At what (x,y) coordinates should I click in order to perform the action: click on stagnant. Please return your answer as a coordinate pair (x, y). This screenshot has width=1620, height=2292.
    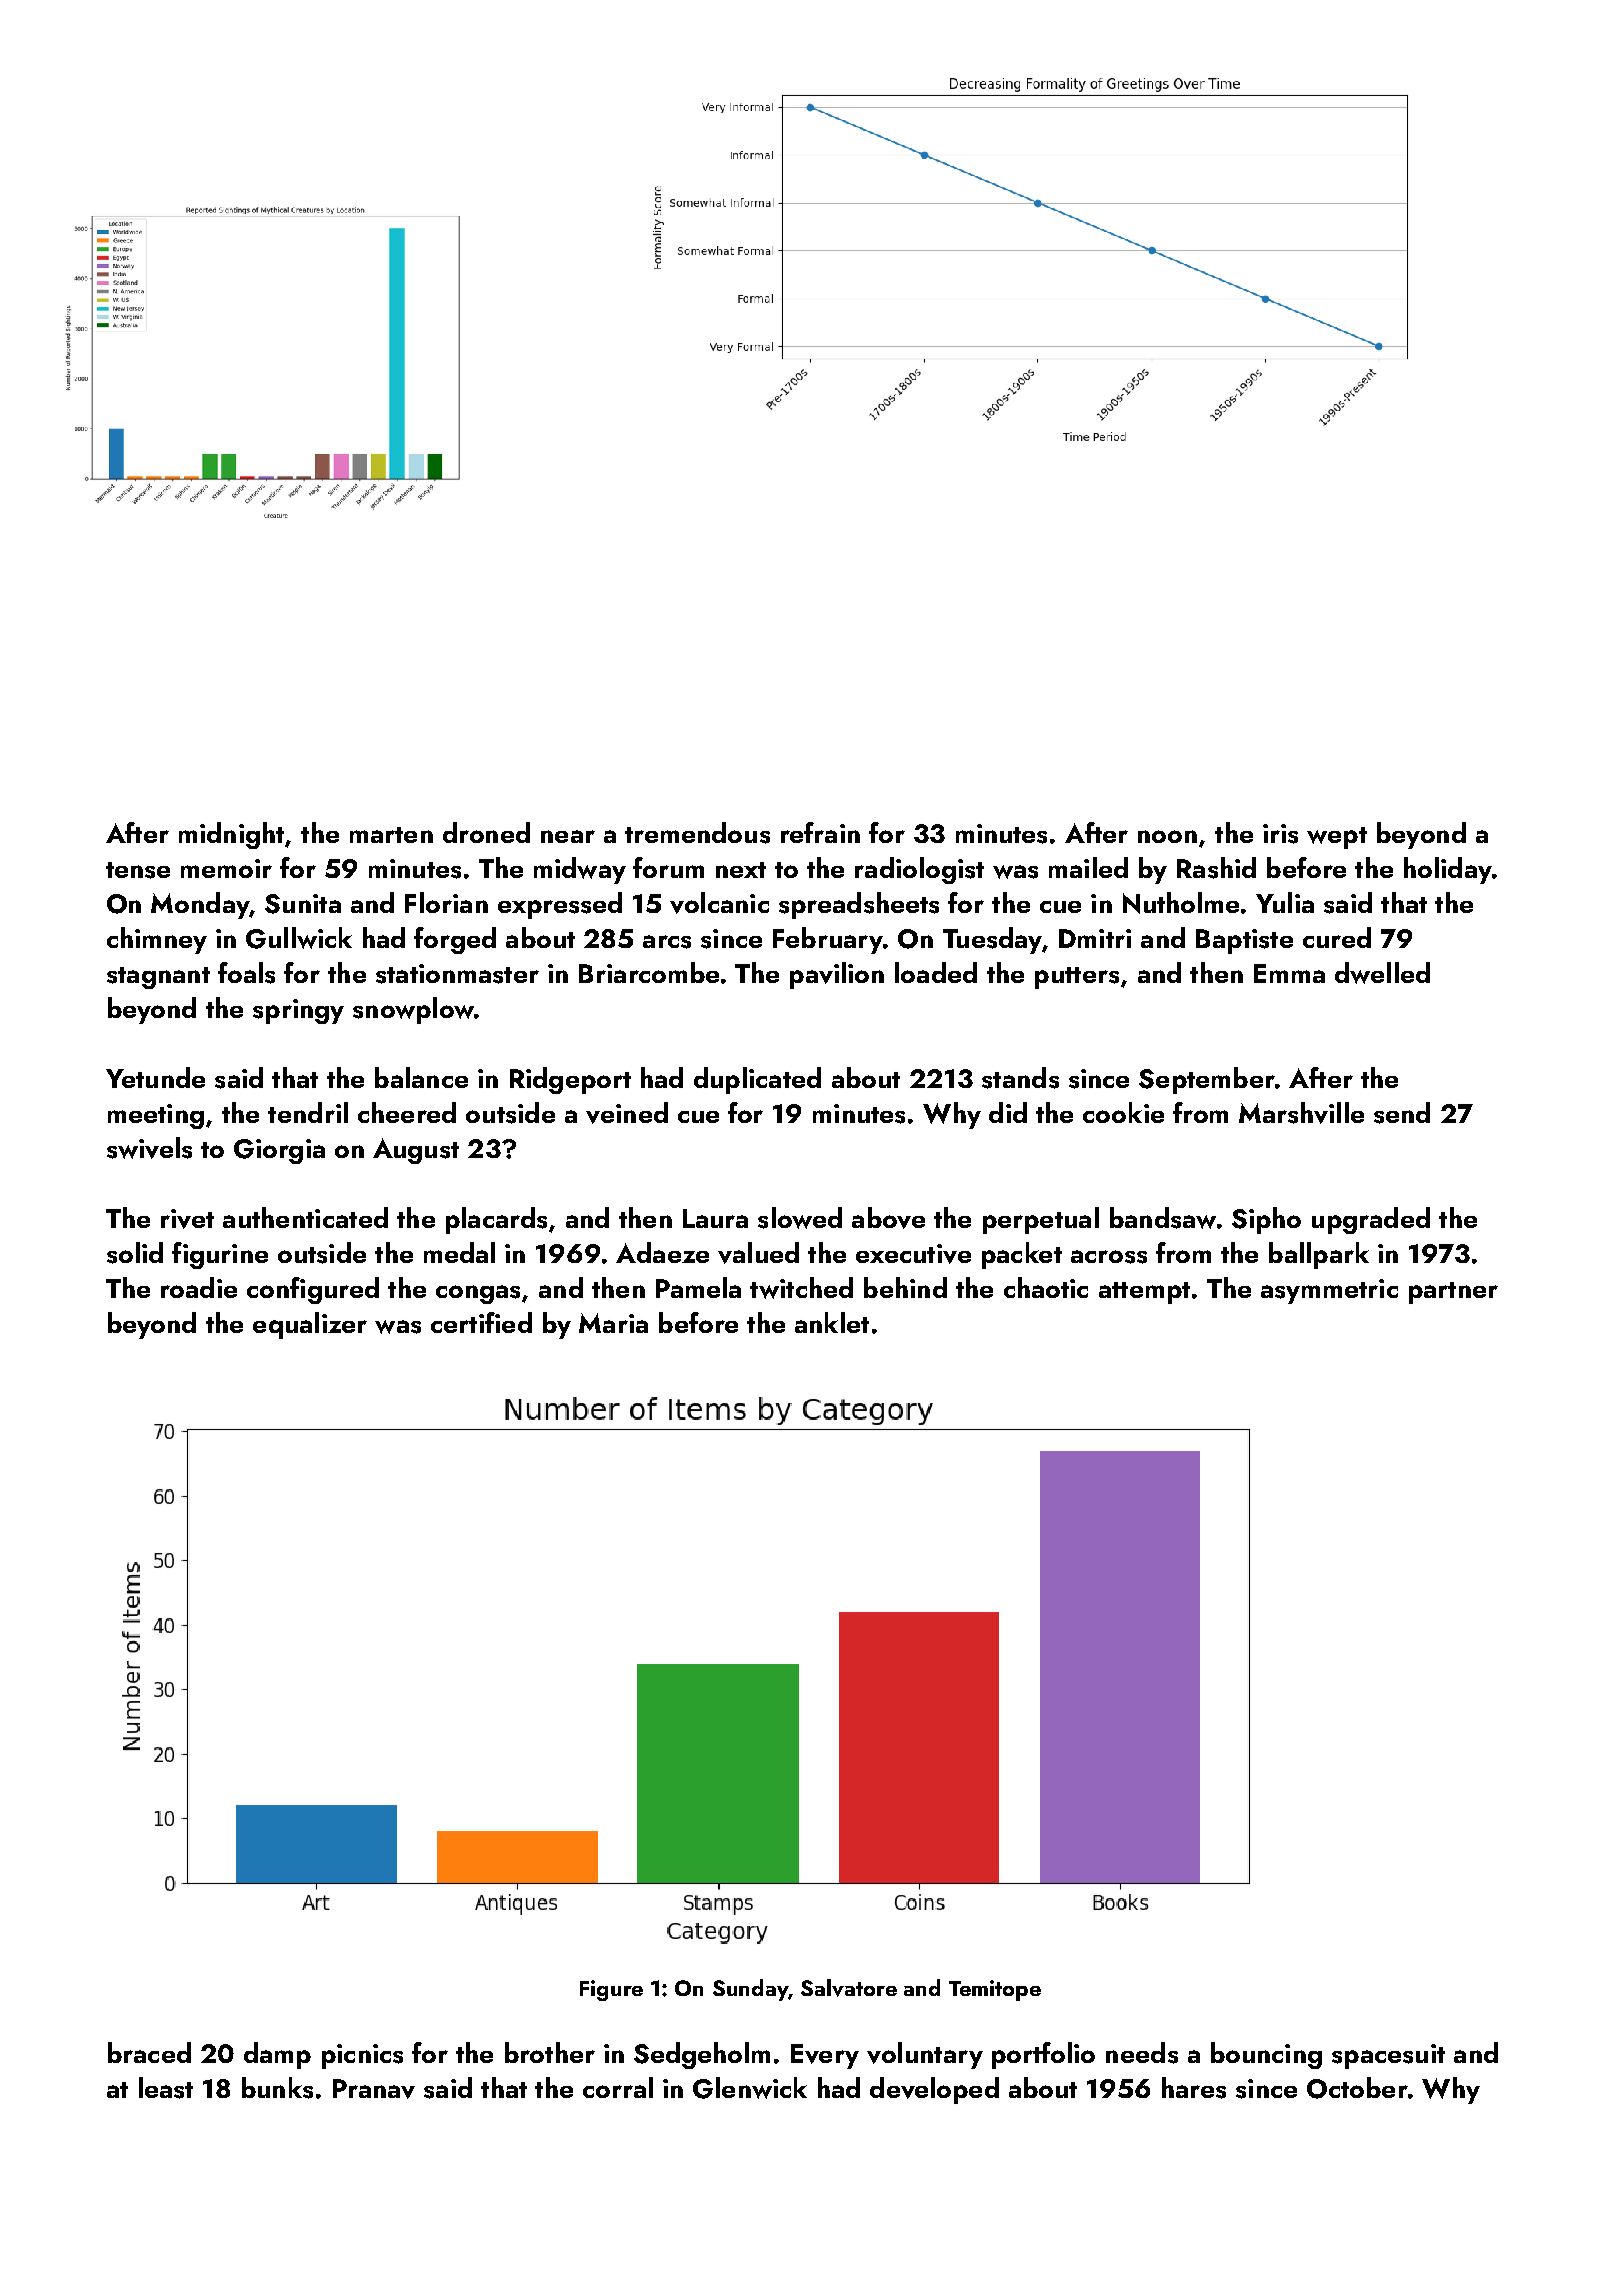
    Looking at the image, I should click on (158, 978).
